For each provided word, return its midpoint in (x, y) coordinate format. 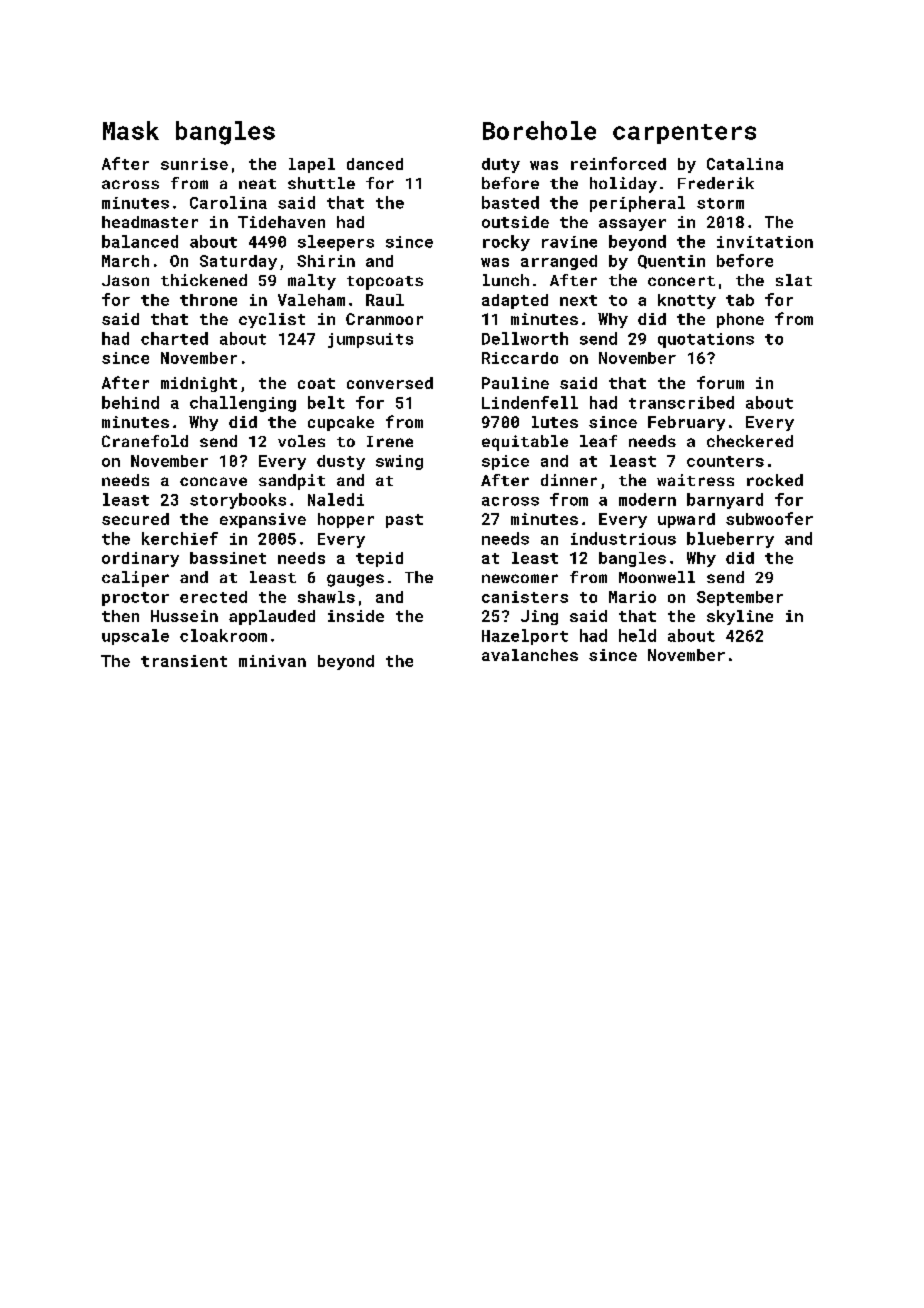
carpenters (684, 134)
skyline (740, 617)
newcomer (520, 578)
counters (725, 461)
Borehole (539, 130)
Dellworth (525, 338)
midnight (199, 384)
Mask (131, 130)
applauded (272, 617)
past (404, 521)
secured (135, 519)
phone (740, 320)
